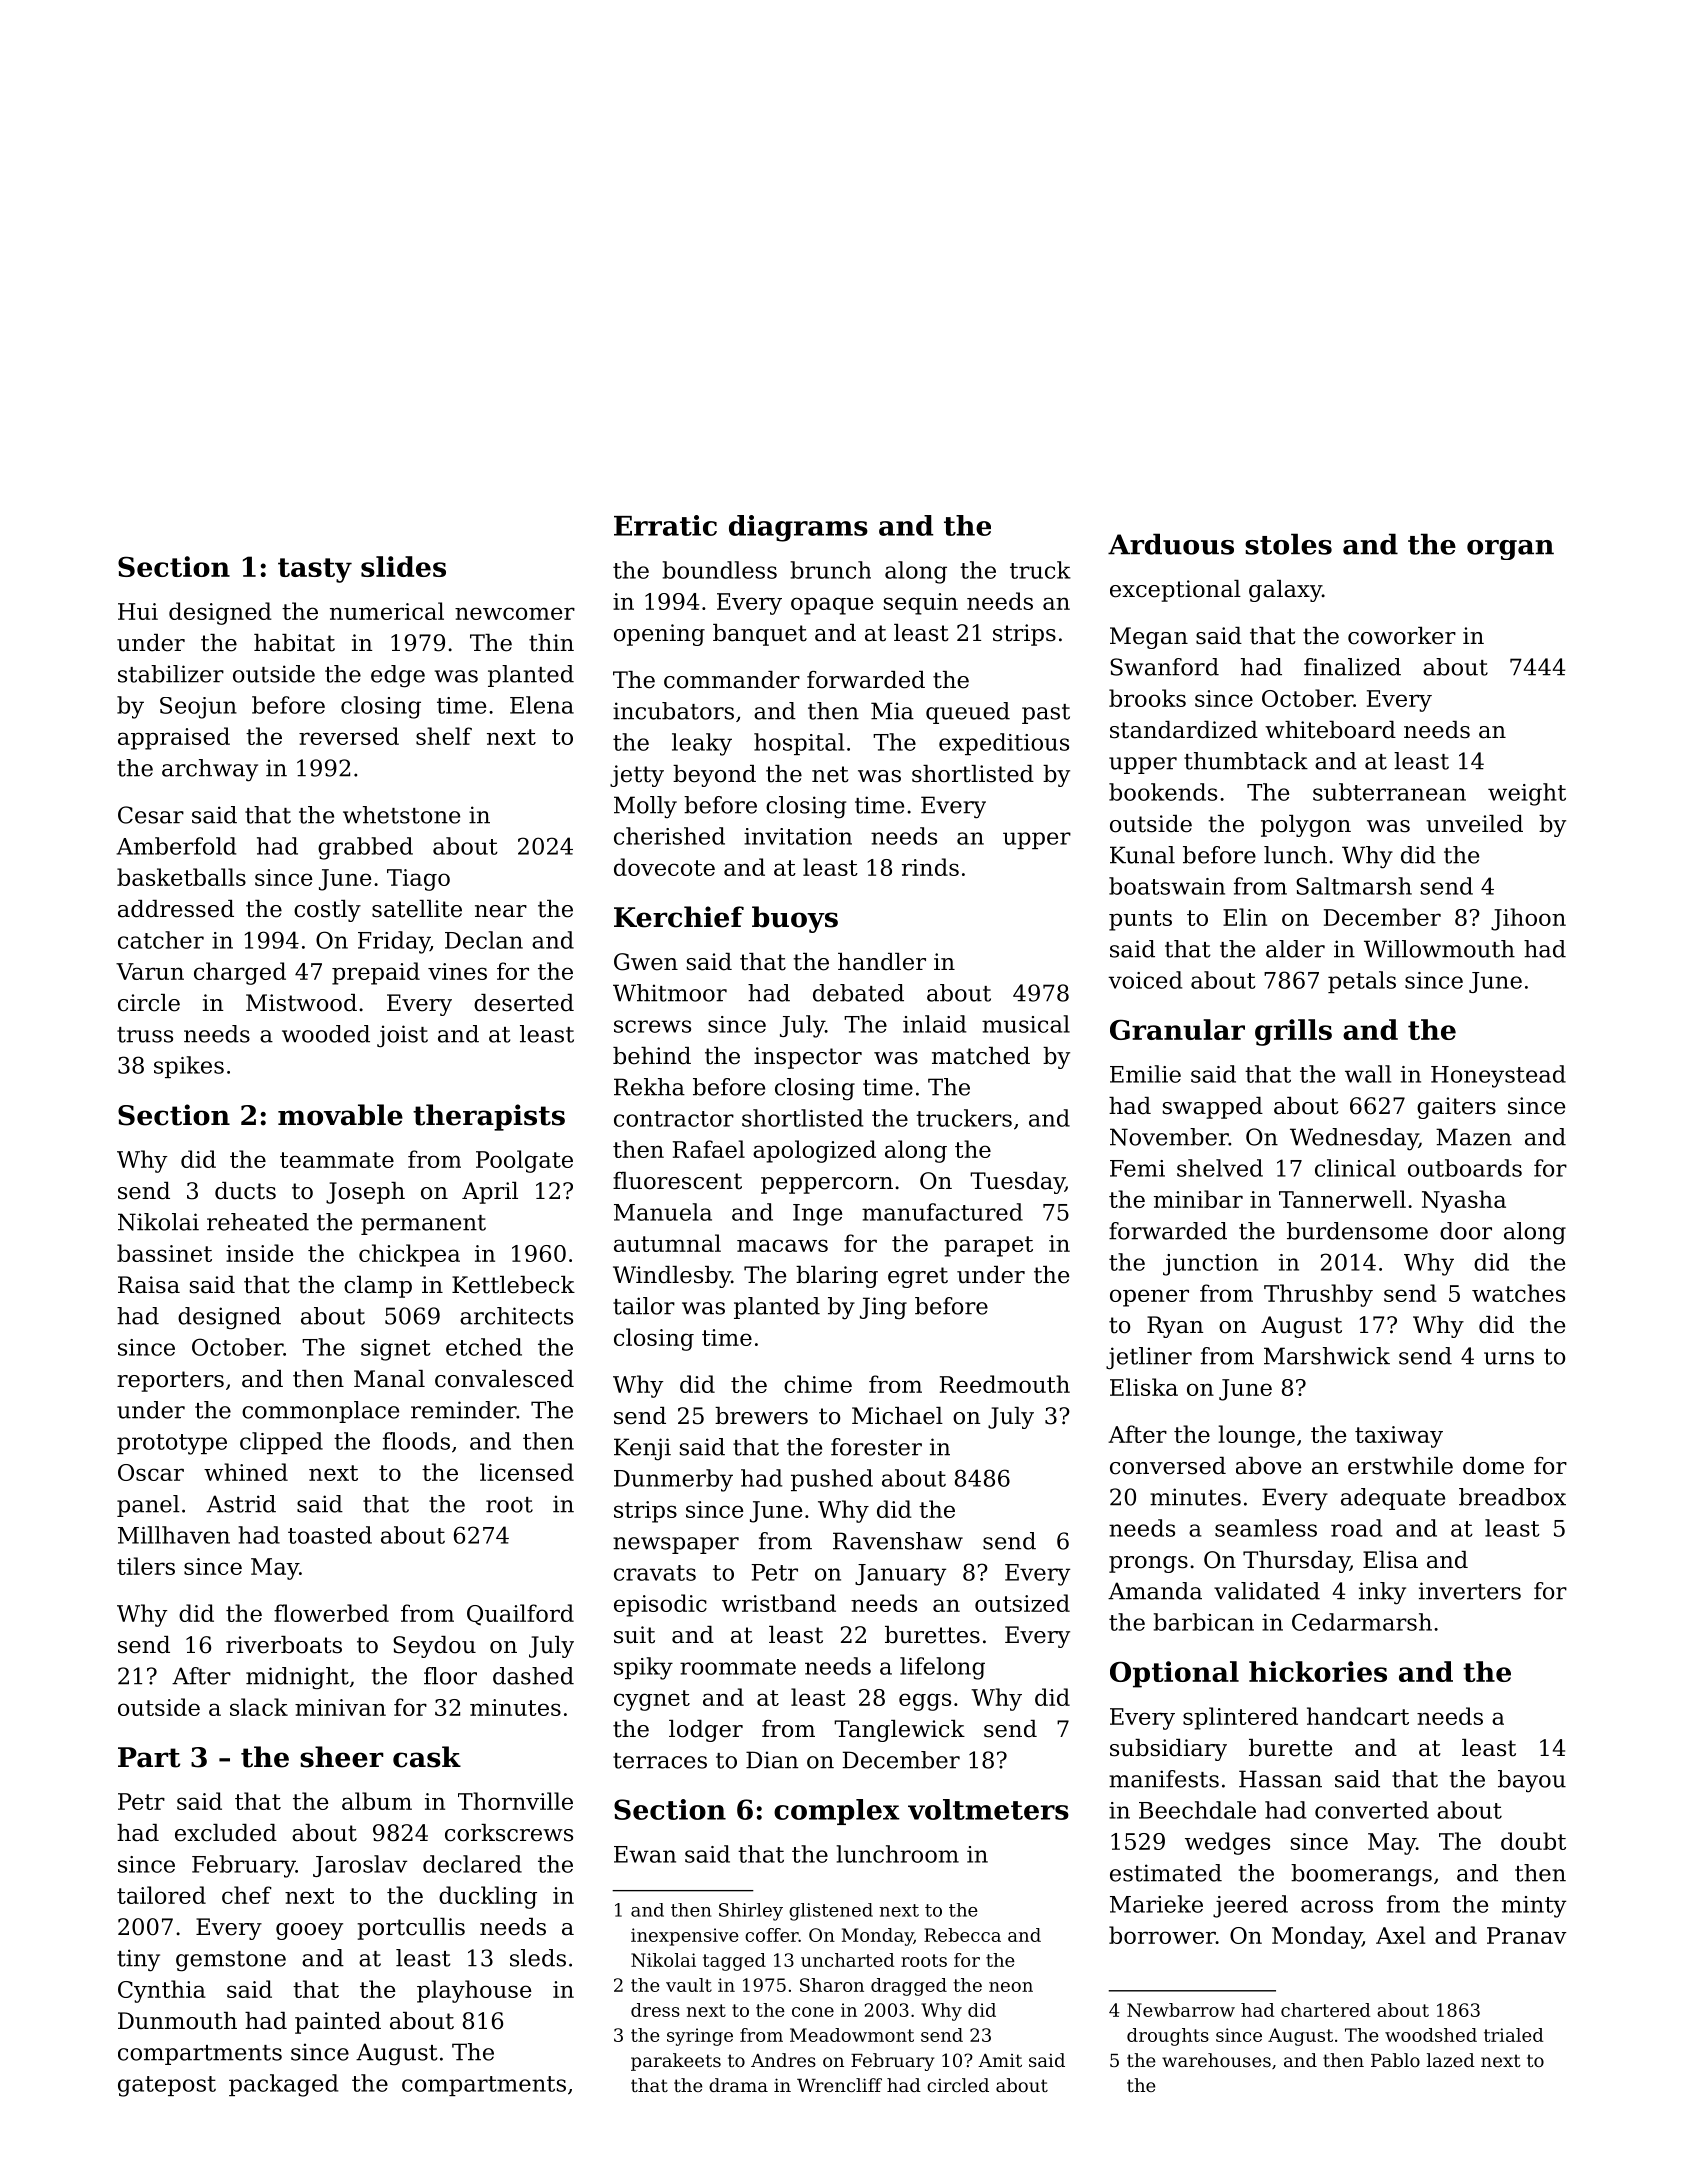 The width and height of the screenshot is (1683, 2178). I want to click on bassinet, so click(164, 1253).
